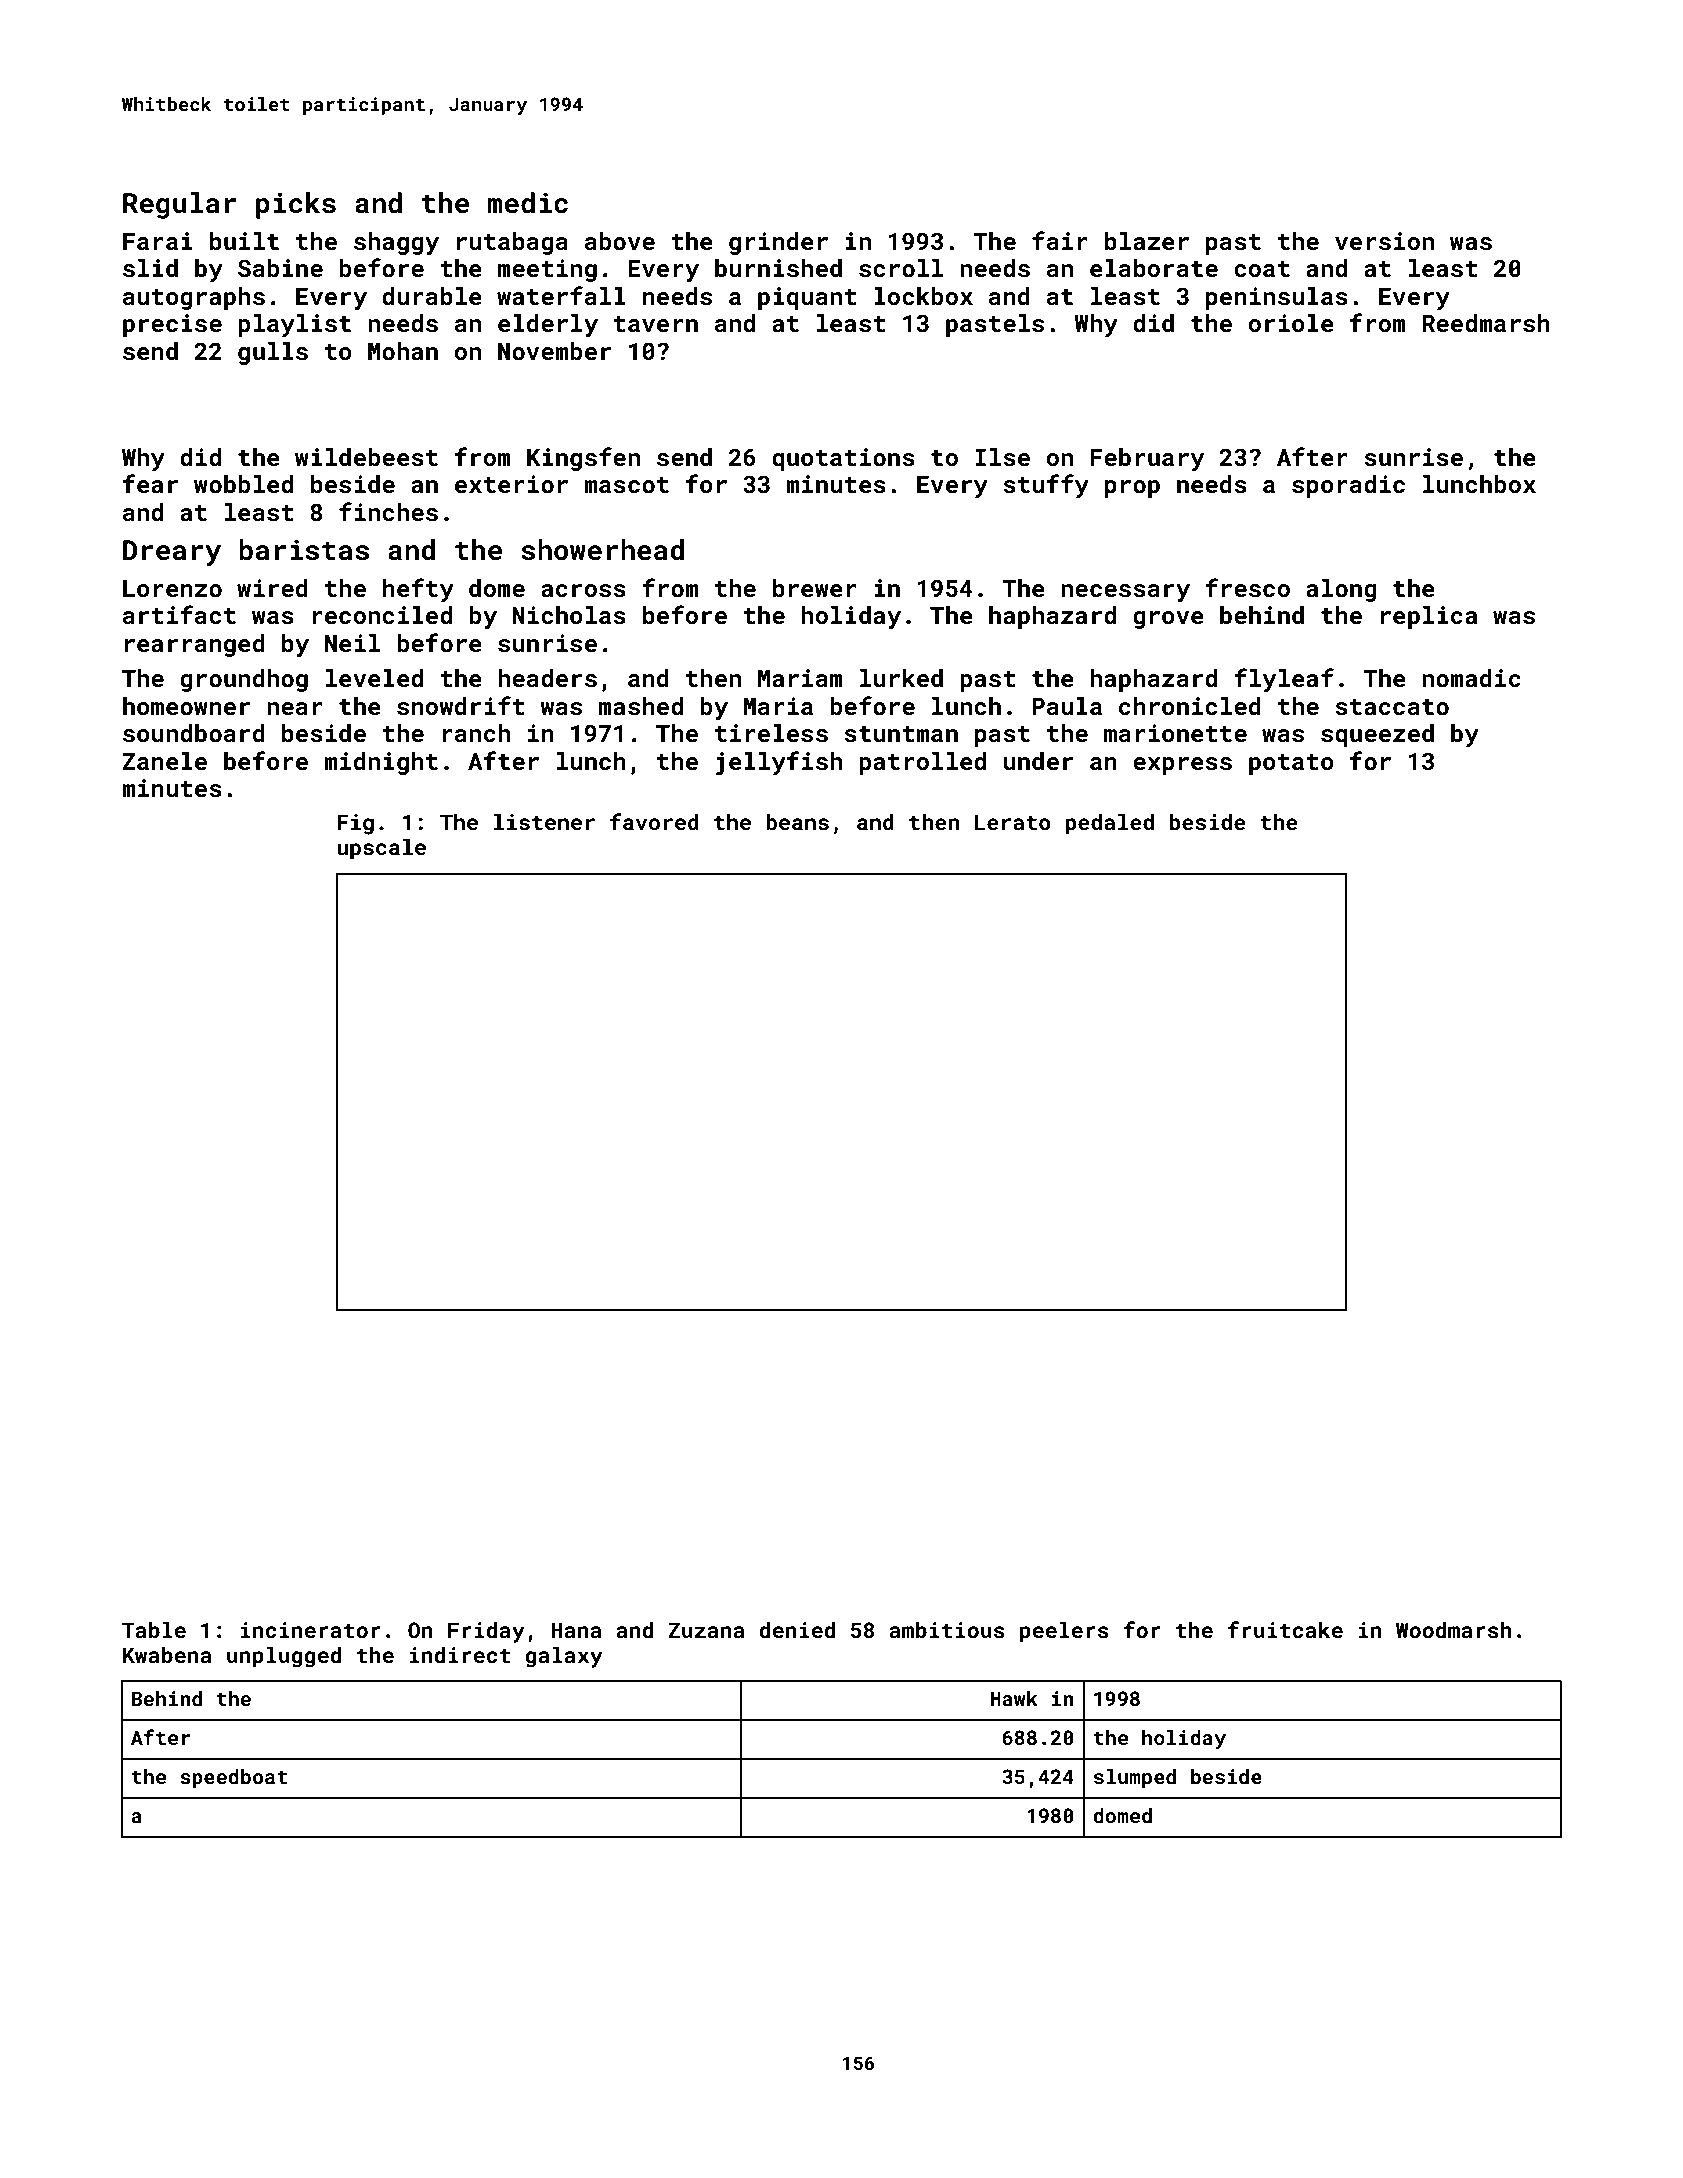 Image resolution: width=1683 pixels, height=2178 pixels. I want to click on upscale, so click(381, 849).
